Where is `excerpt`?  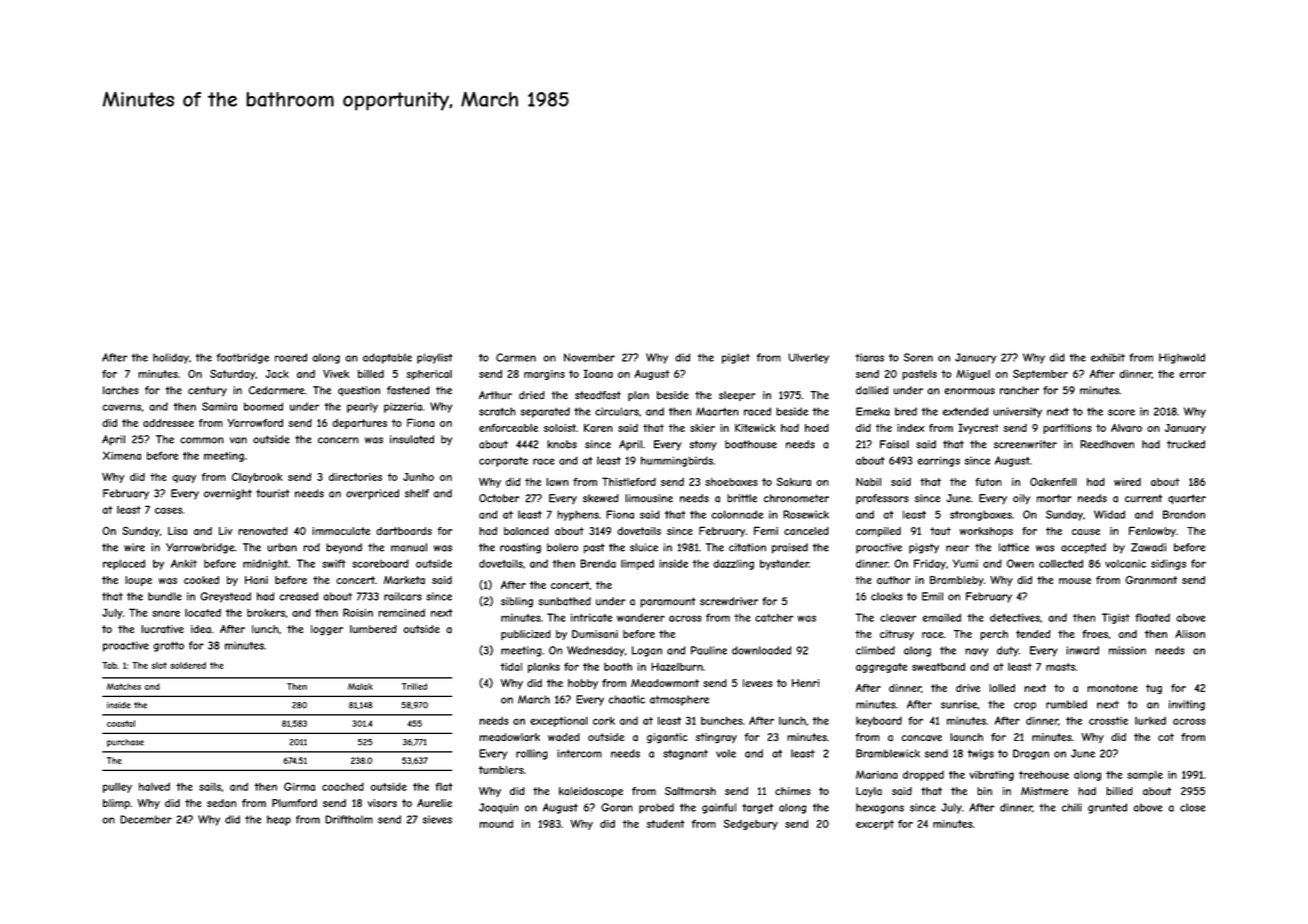
excerpt is located at coordinates (875, 825).
